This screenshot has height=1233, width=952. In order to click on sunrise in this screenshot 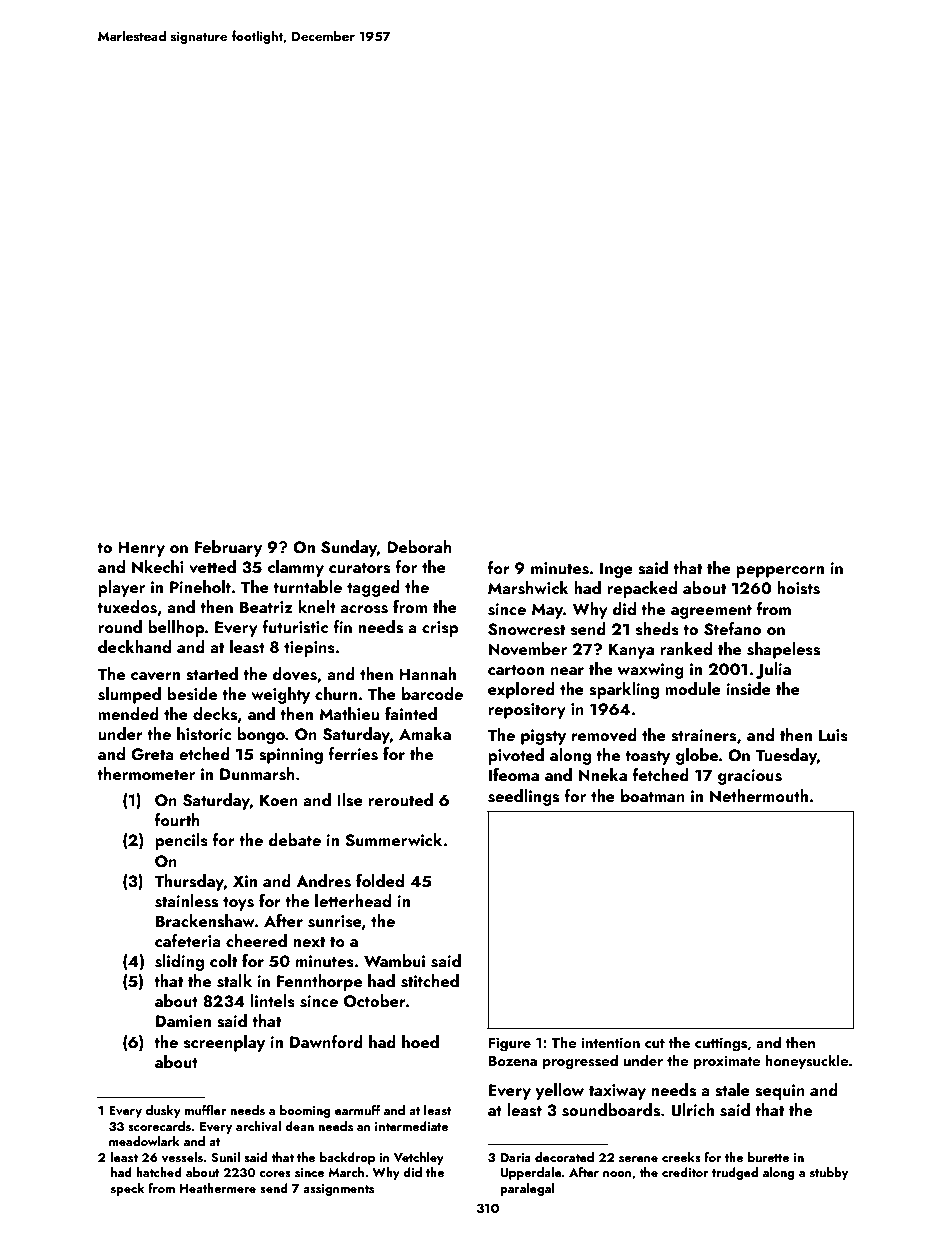, I will do `click(335, 921)`.
